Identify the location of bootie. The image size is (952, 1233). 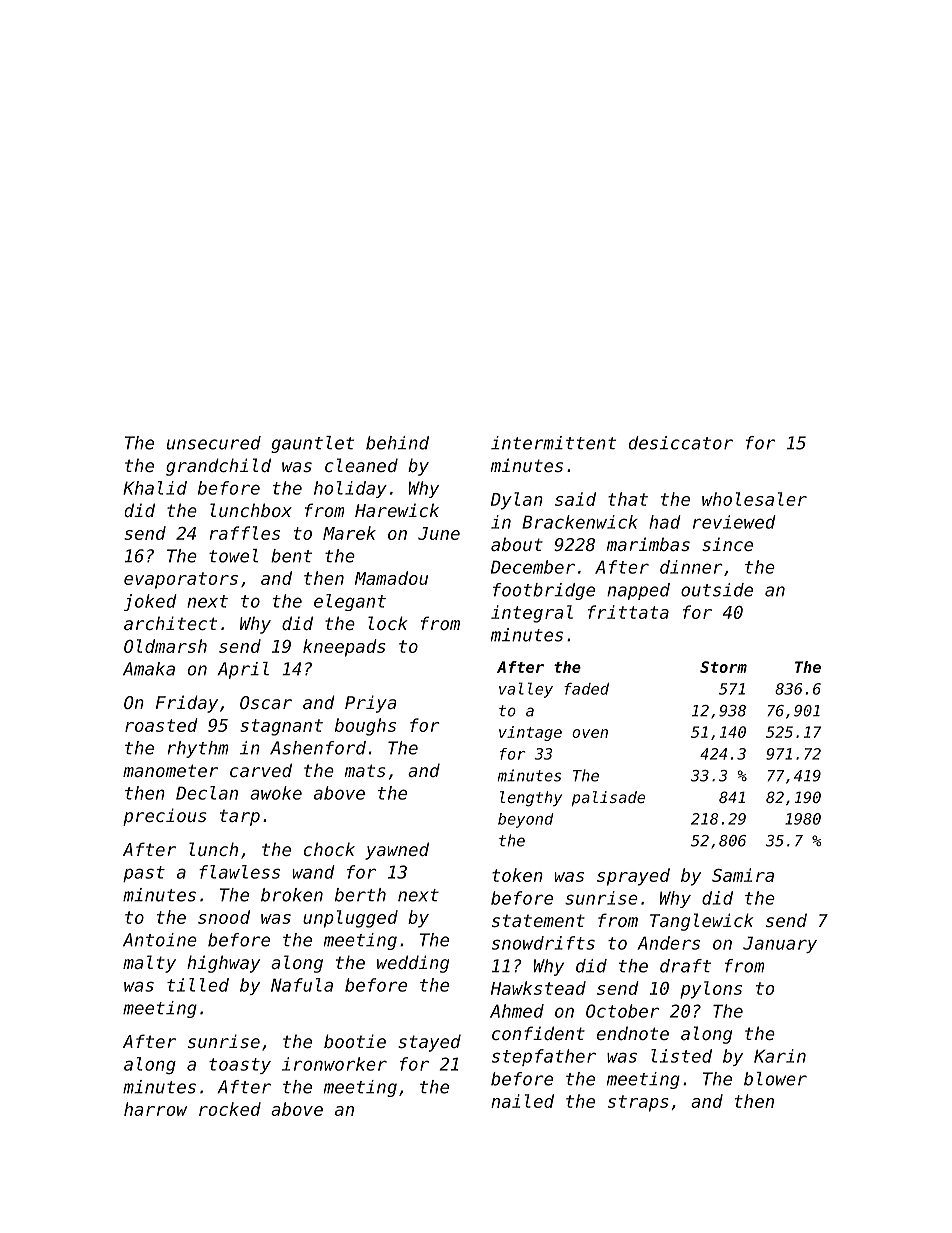
(355, 1041).
